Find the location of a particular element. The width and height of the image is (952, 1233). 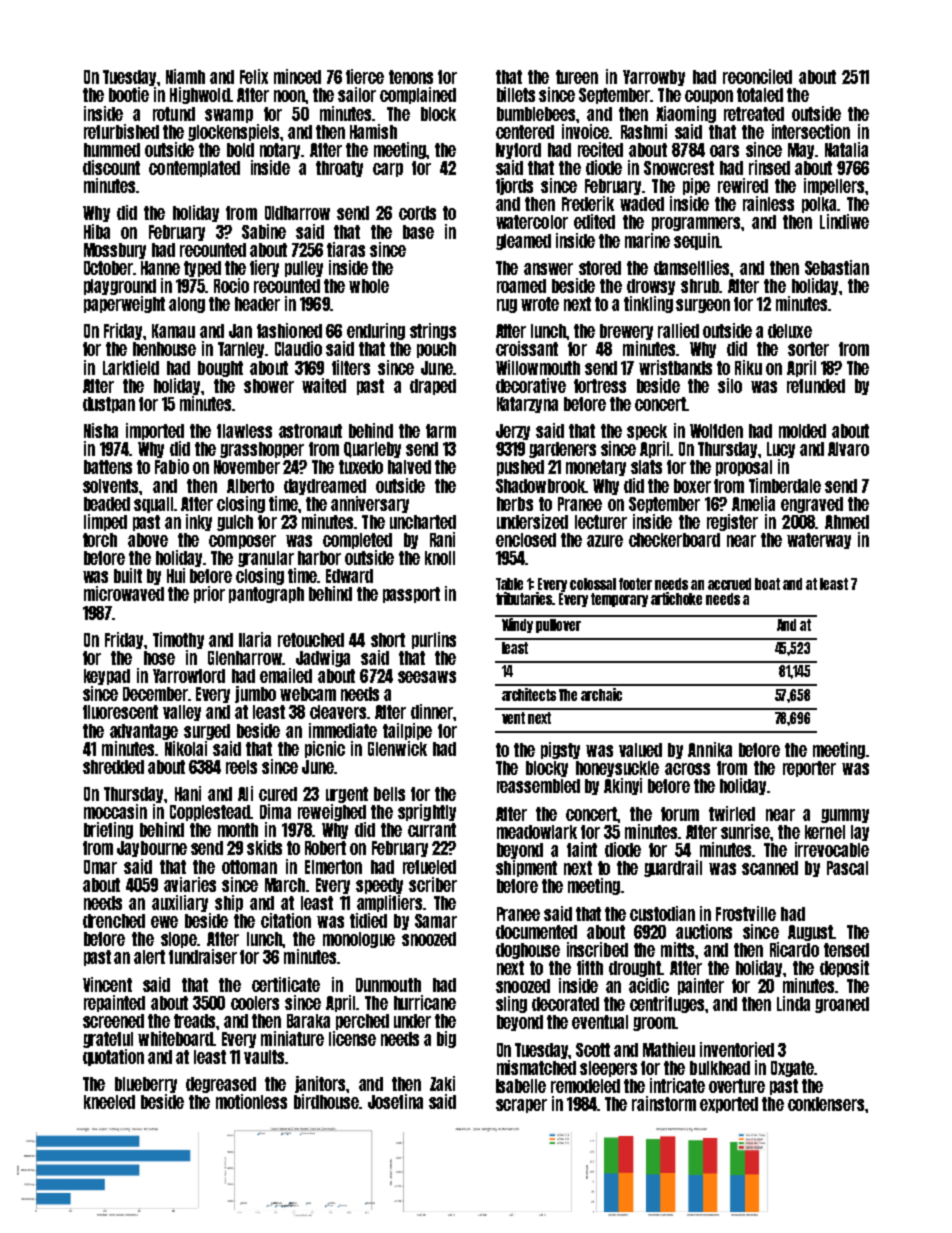

polka is located at coordinates (819, 205).
